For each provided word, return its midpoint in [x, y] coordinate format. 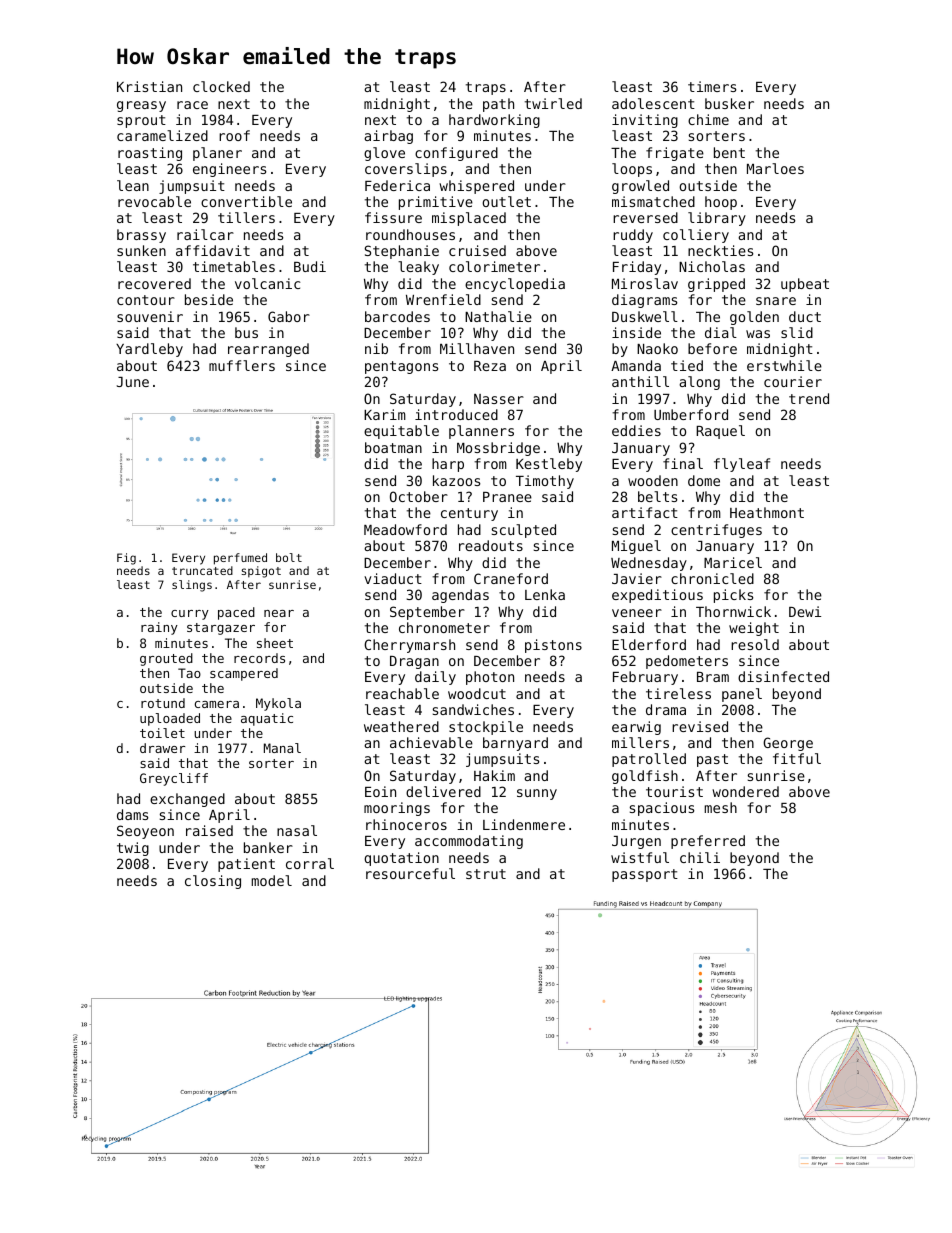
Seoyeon [145, 832]
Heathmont [767, 512]
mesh [720, 807]
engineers [229, 170]
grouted [166, 659]
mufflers [242, 365]
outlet [506, 201]
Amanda [636, 365]
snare [776, 301]
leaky [418, 268]
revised [700, 726]
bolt [289, 557]
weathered [401, 726]
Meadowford [405, 529]
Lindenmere [524, 824]
